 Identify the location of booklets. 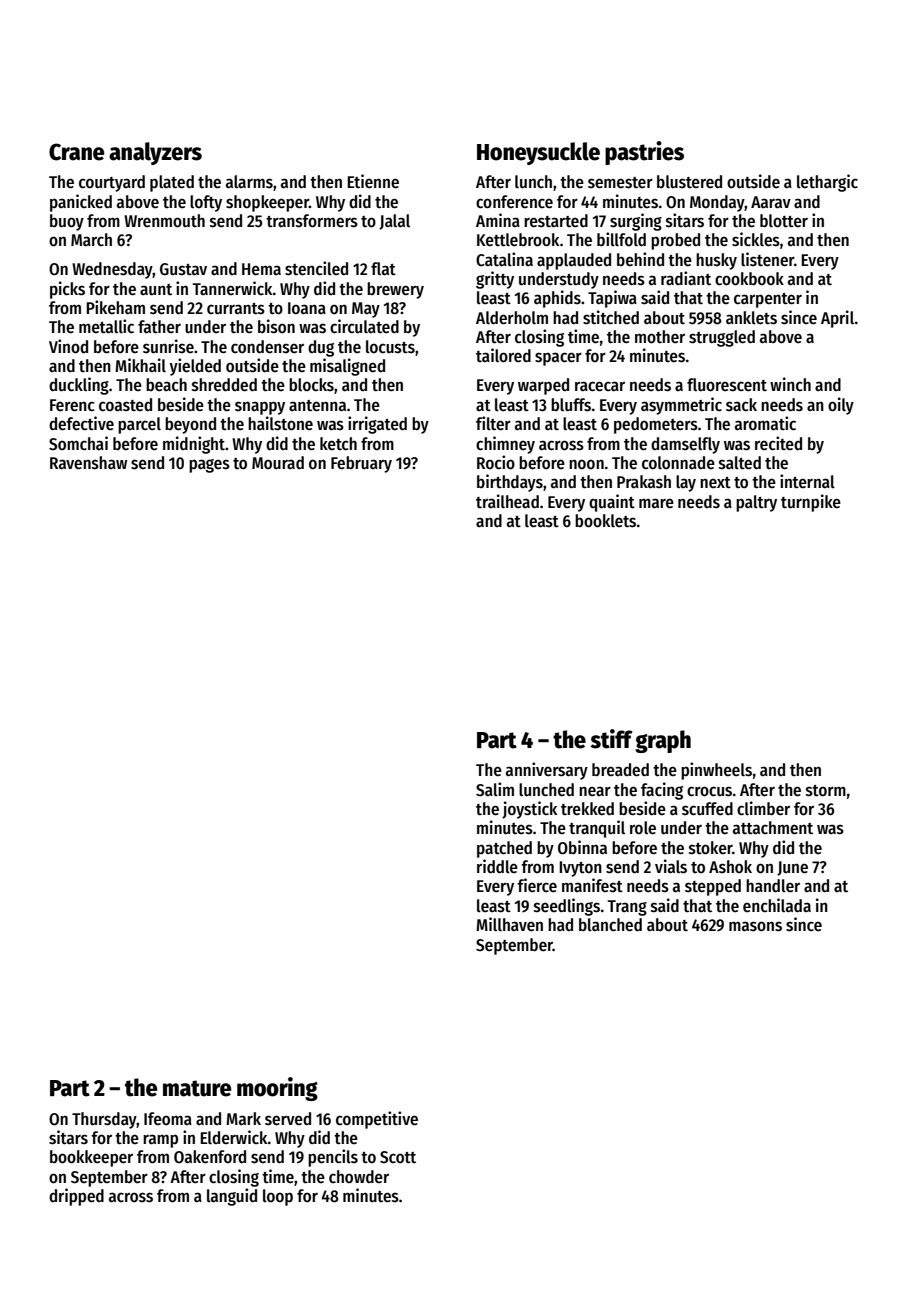
(605, 521).
